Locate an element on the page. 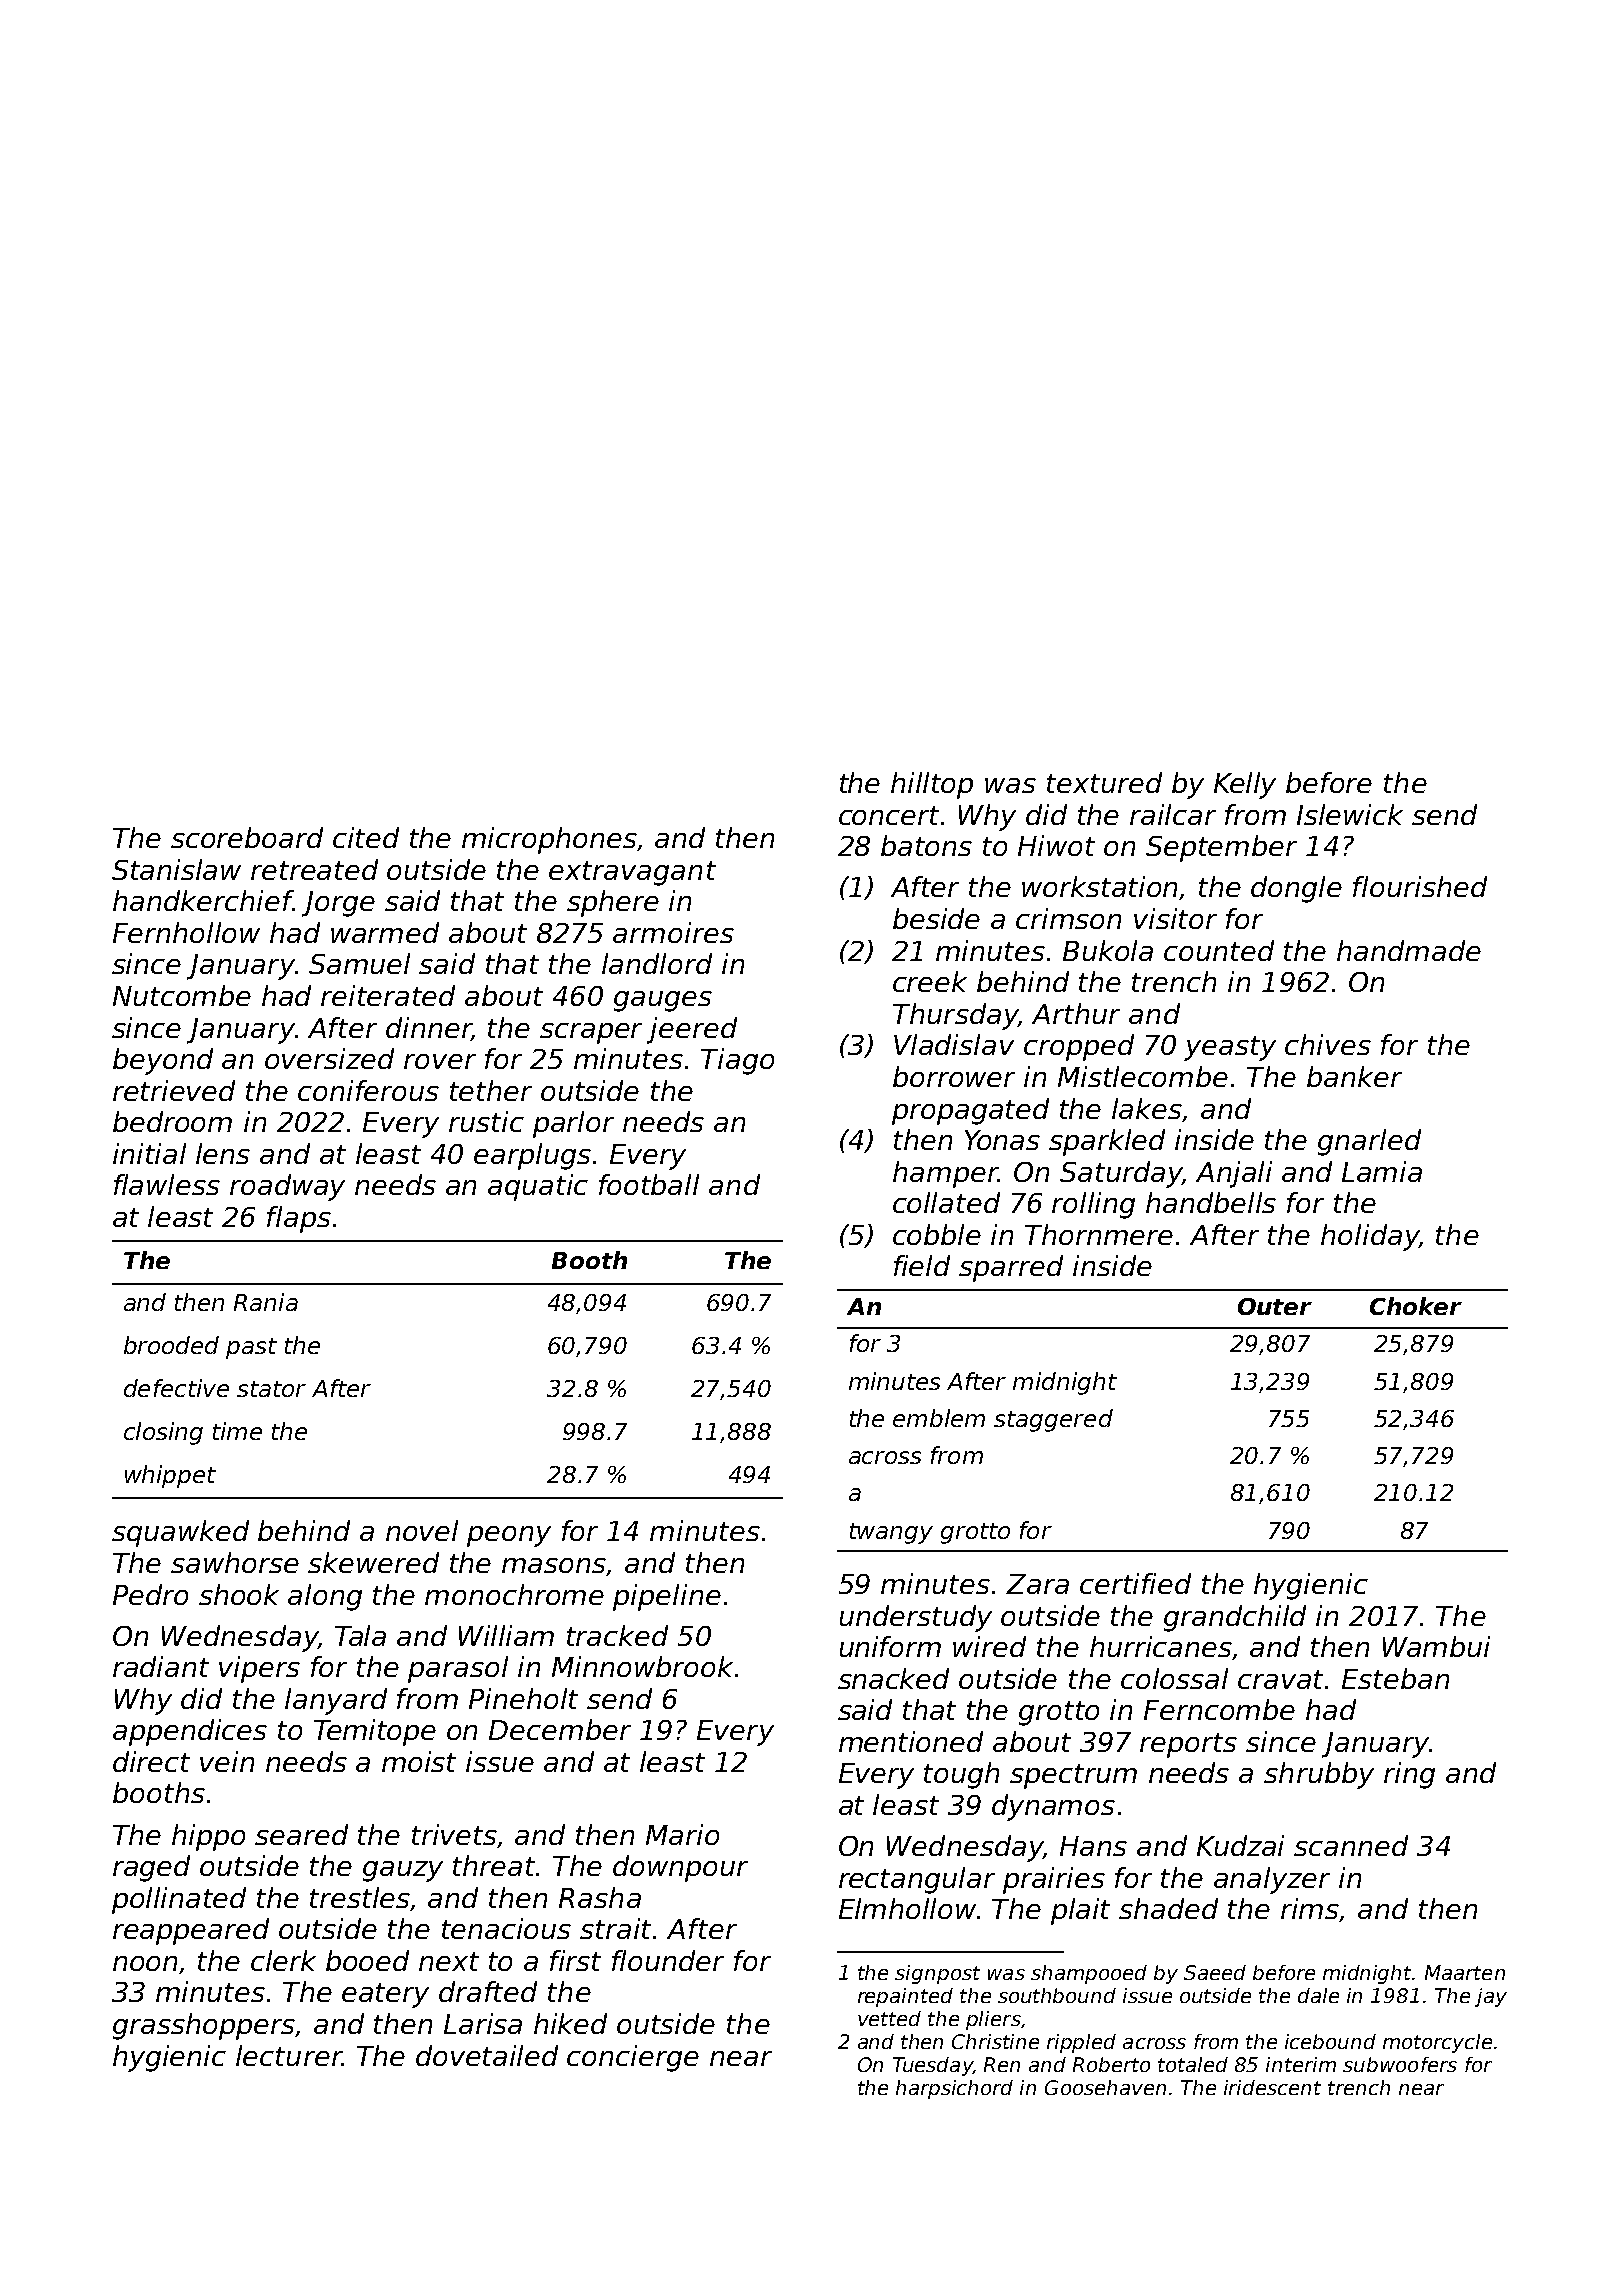  prairies is located at coordinates (1054, 1880).
